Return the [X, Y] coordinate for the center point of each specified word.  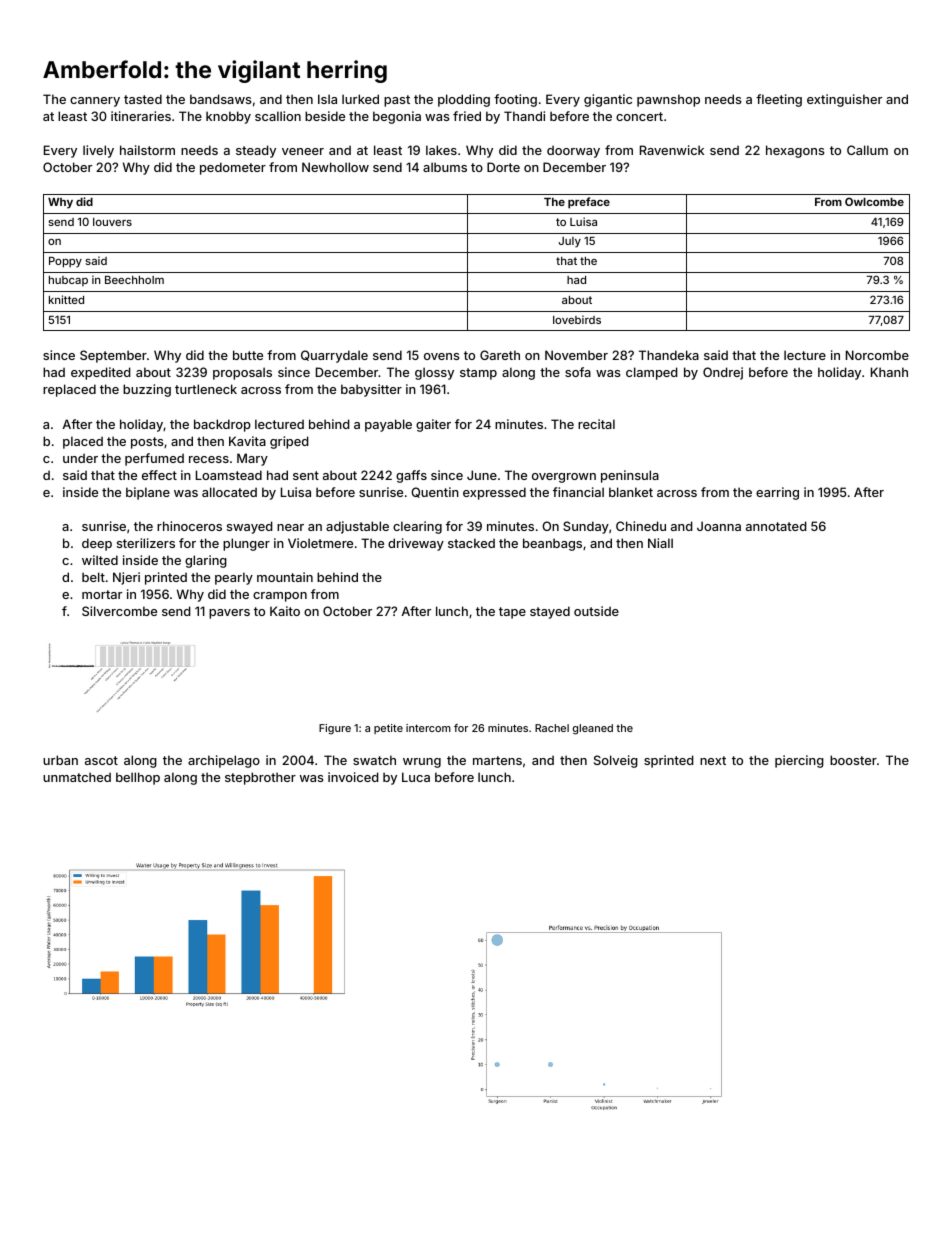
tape [512, 613]
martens [497, 760]
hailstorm [147, 150]
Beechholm [134, 280]
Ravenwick [672, 150]
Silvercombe [119, 611]
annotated [776, 526]
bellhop [138, 778]
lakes [441, 150]
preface [589, 203]
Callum [867, 150]
